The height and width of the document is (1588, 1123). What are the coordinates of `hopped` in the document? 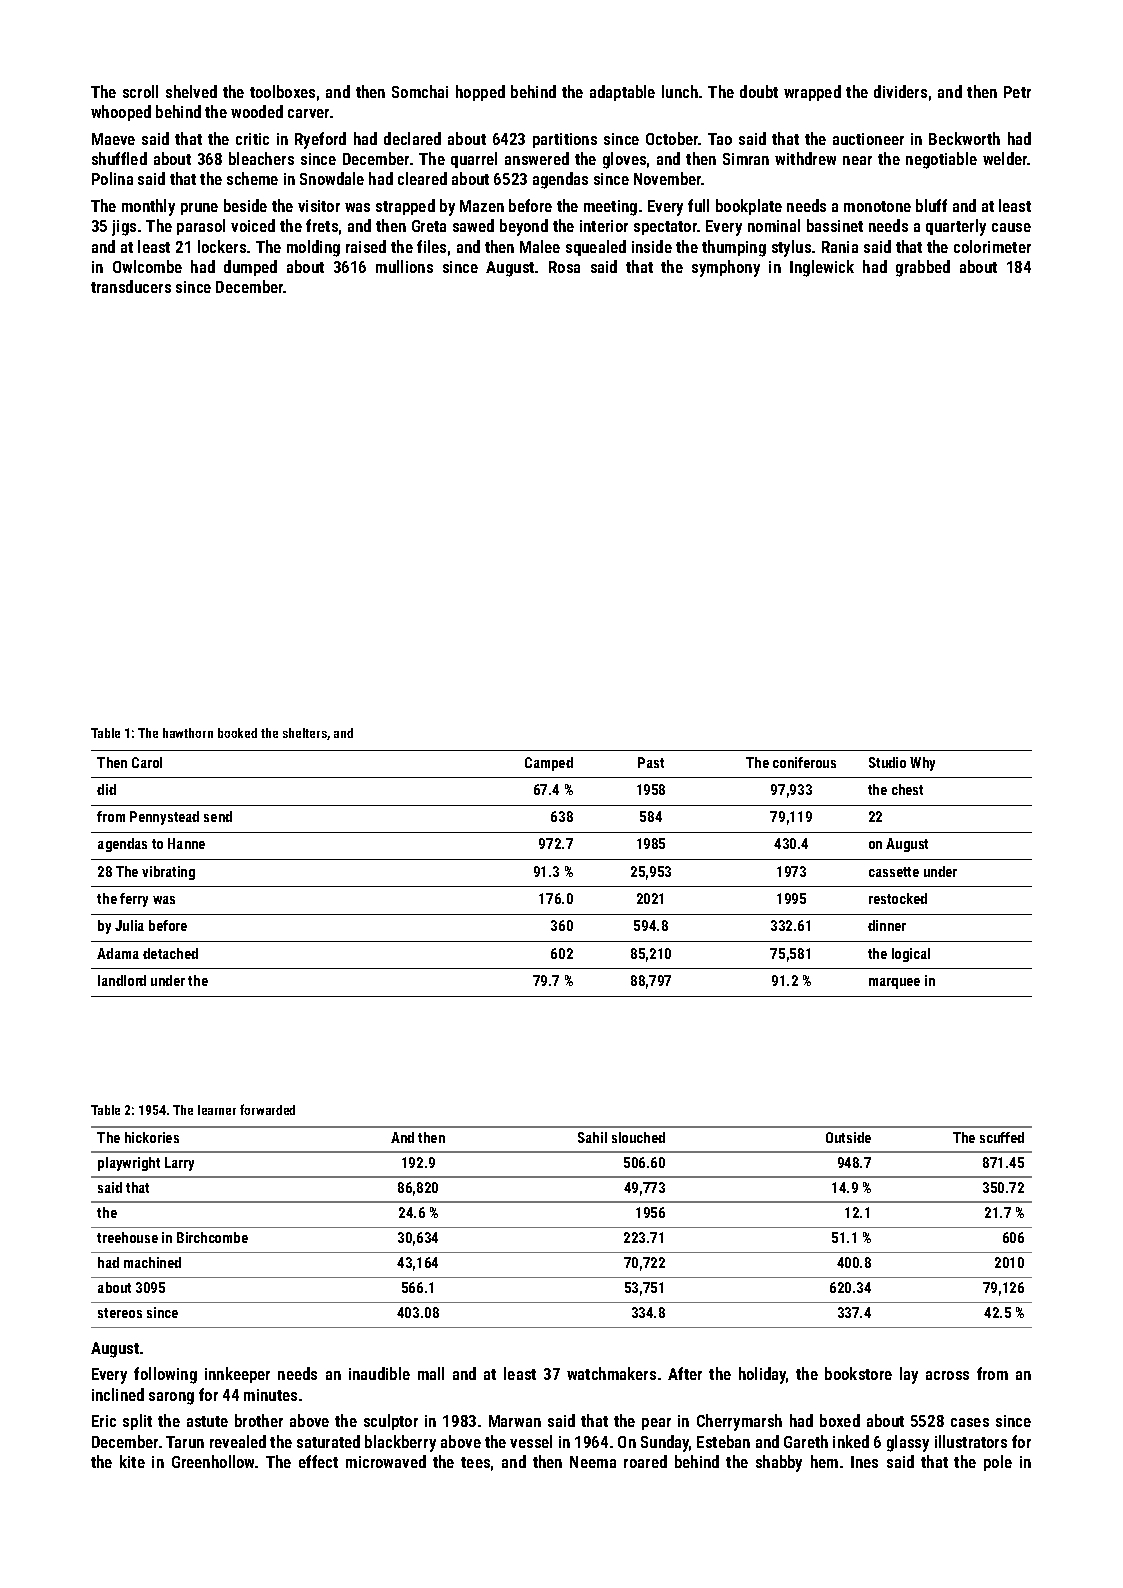 It's located at (480, 93).
